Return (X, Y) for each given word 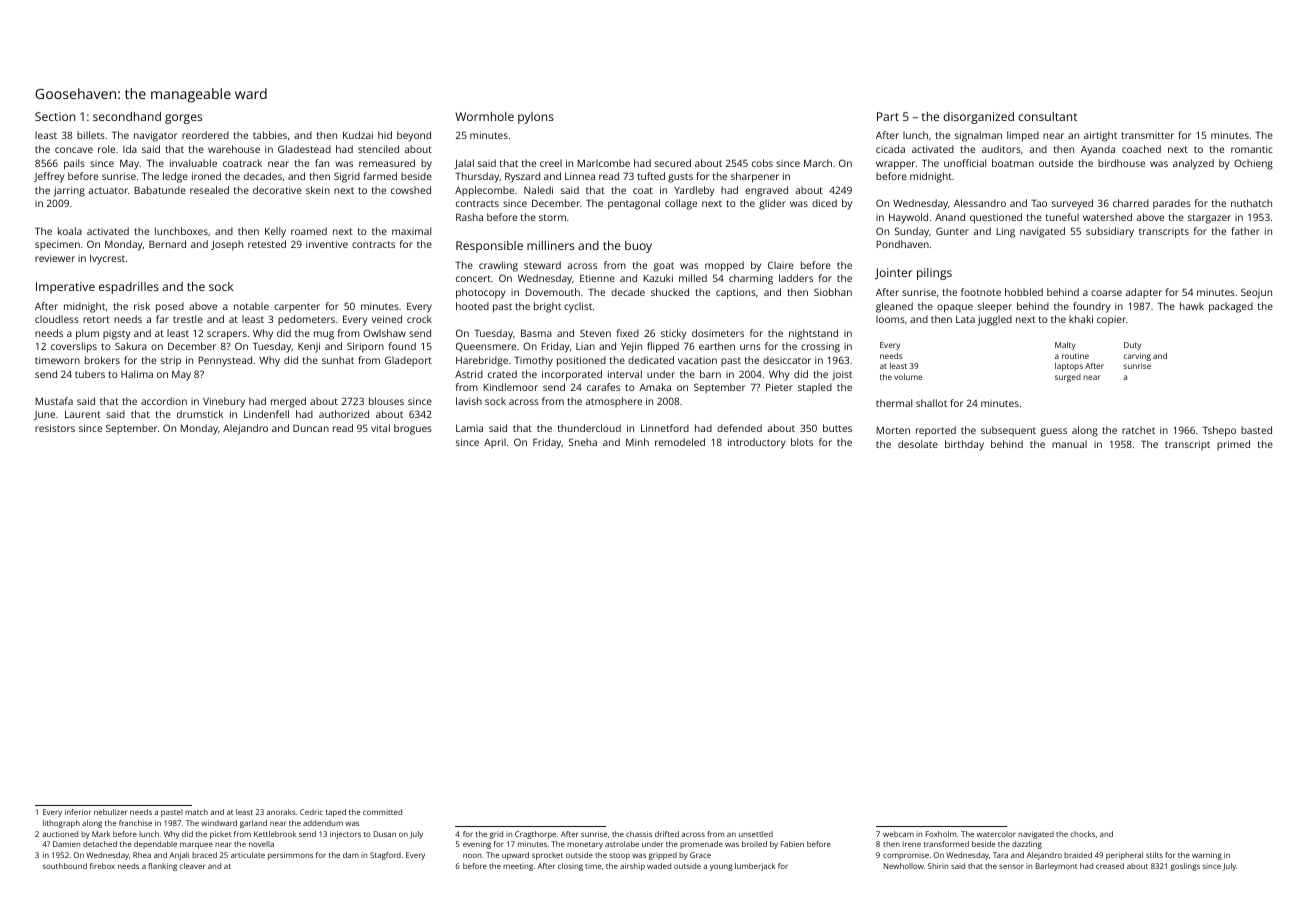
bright (547, 307)
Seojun (1256, 293)
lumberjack (755, 867)
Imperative (65, 288)
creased (1110, 866)
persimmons (290, 856)
